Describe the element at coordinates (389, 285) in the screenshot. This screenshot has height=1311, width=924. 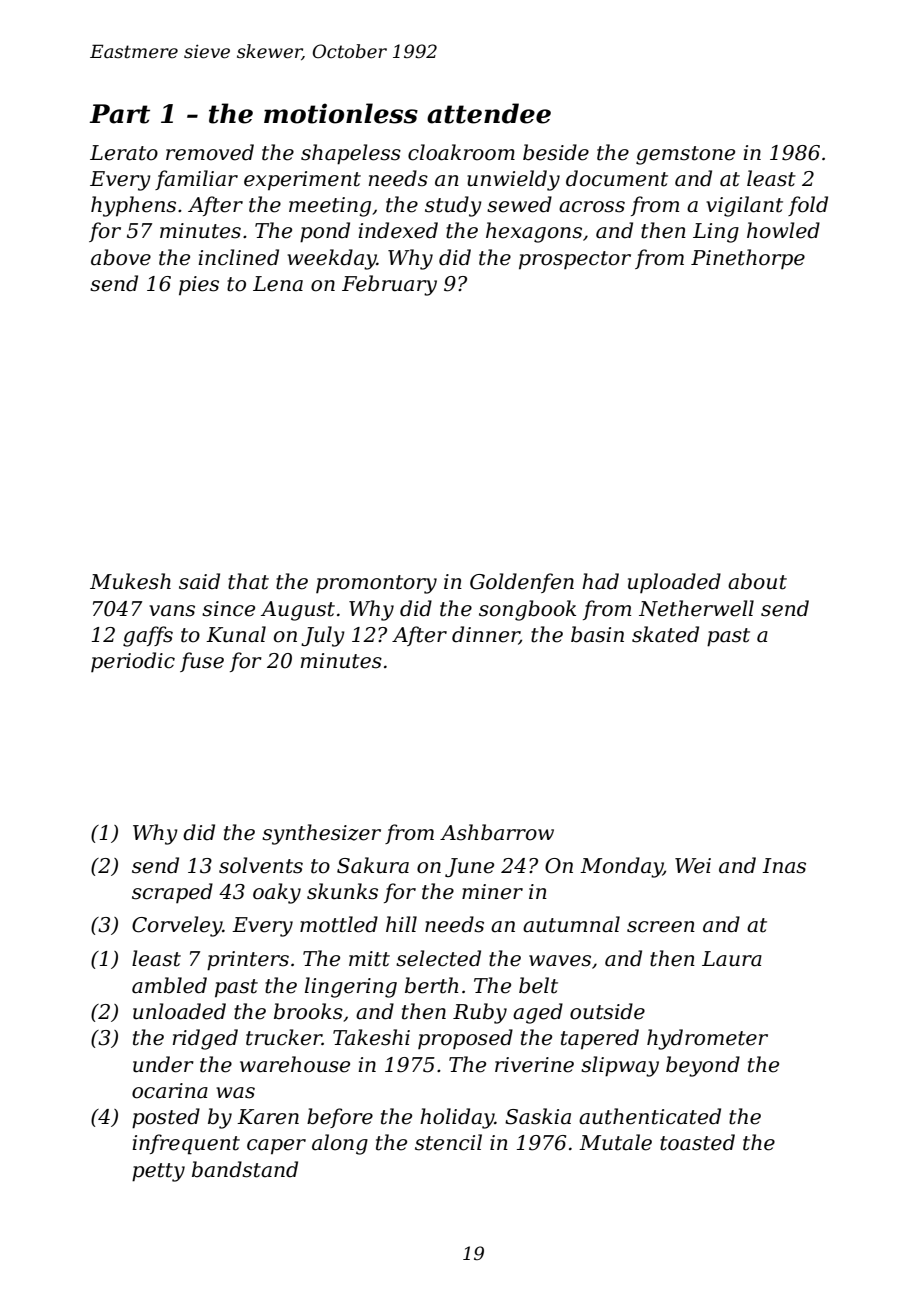
I see `February` at that location.
